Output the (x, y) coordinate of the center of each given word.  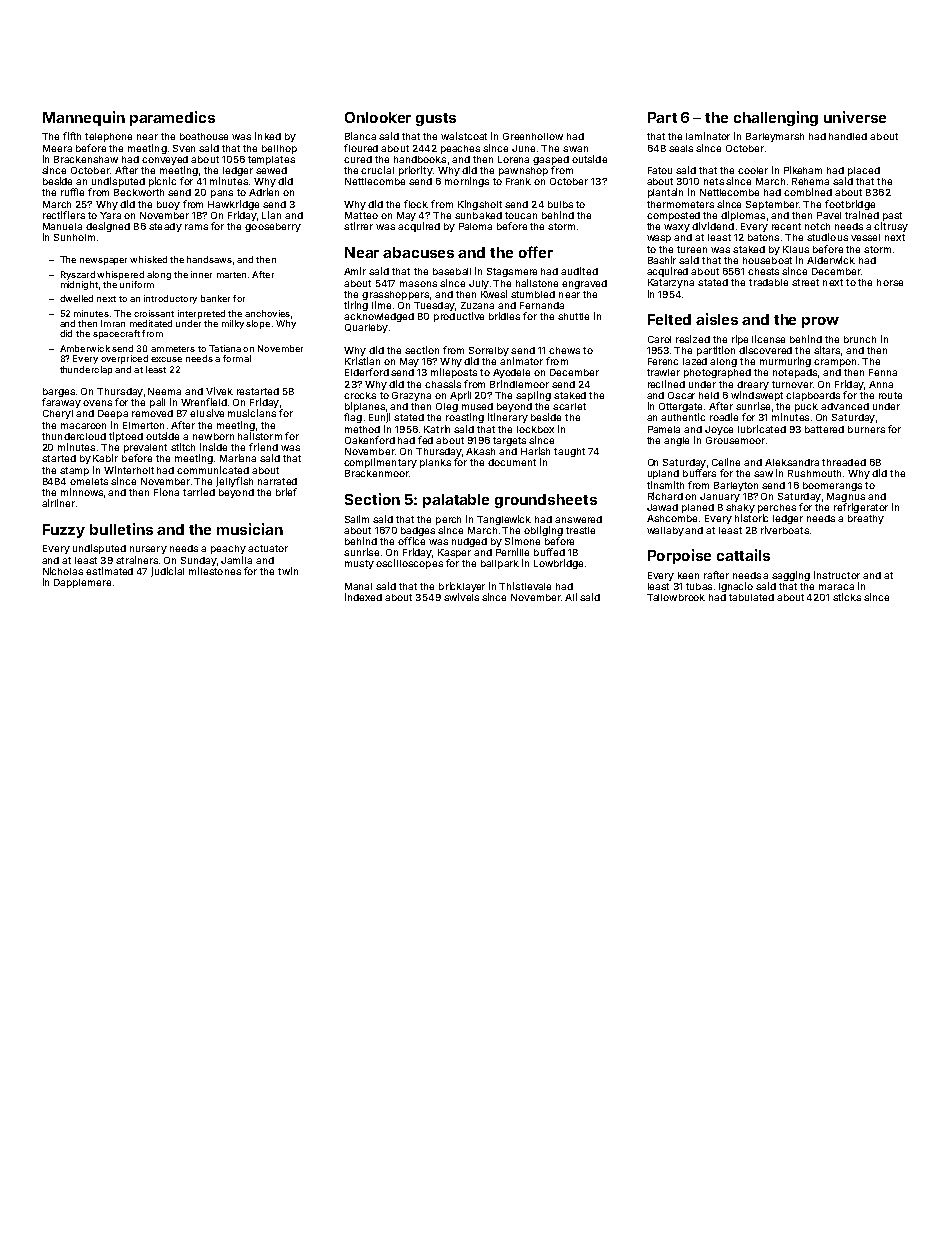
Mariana (238, 458)
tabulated (751, 597)
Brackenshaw (86, 159)
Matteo (361, 215)
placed (864, 171)
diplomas (743, 216)
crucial (377, 170)
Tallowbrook (676, 597)
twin (288, 571)
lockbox (535, 429)
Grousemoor (735, 440)
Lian (271, 215)
